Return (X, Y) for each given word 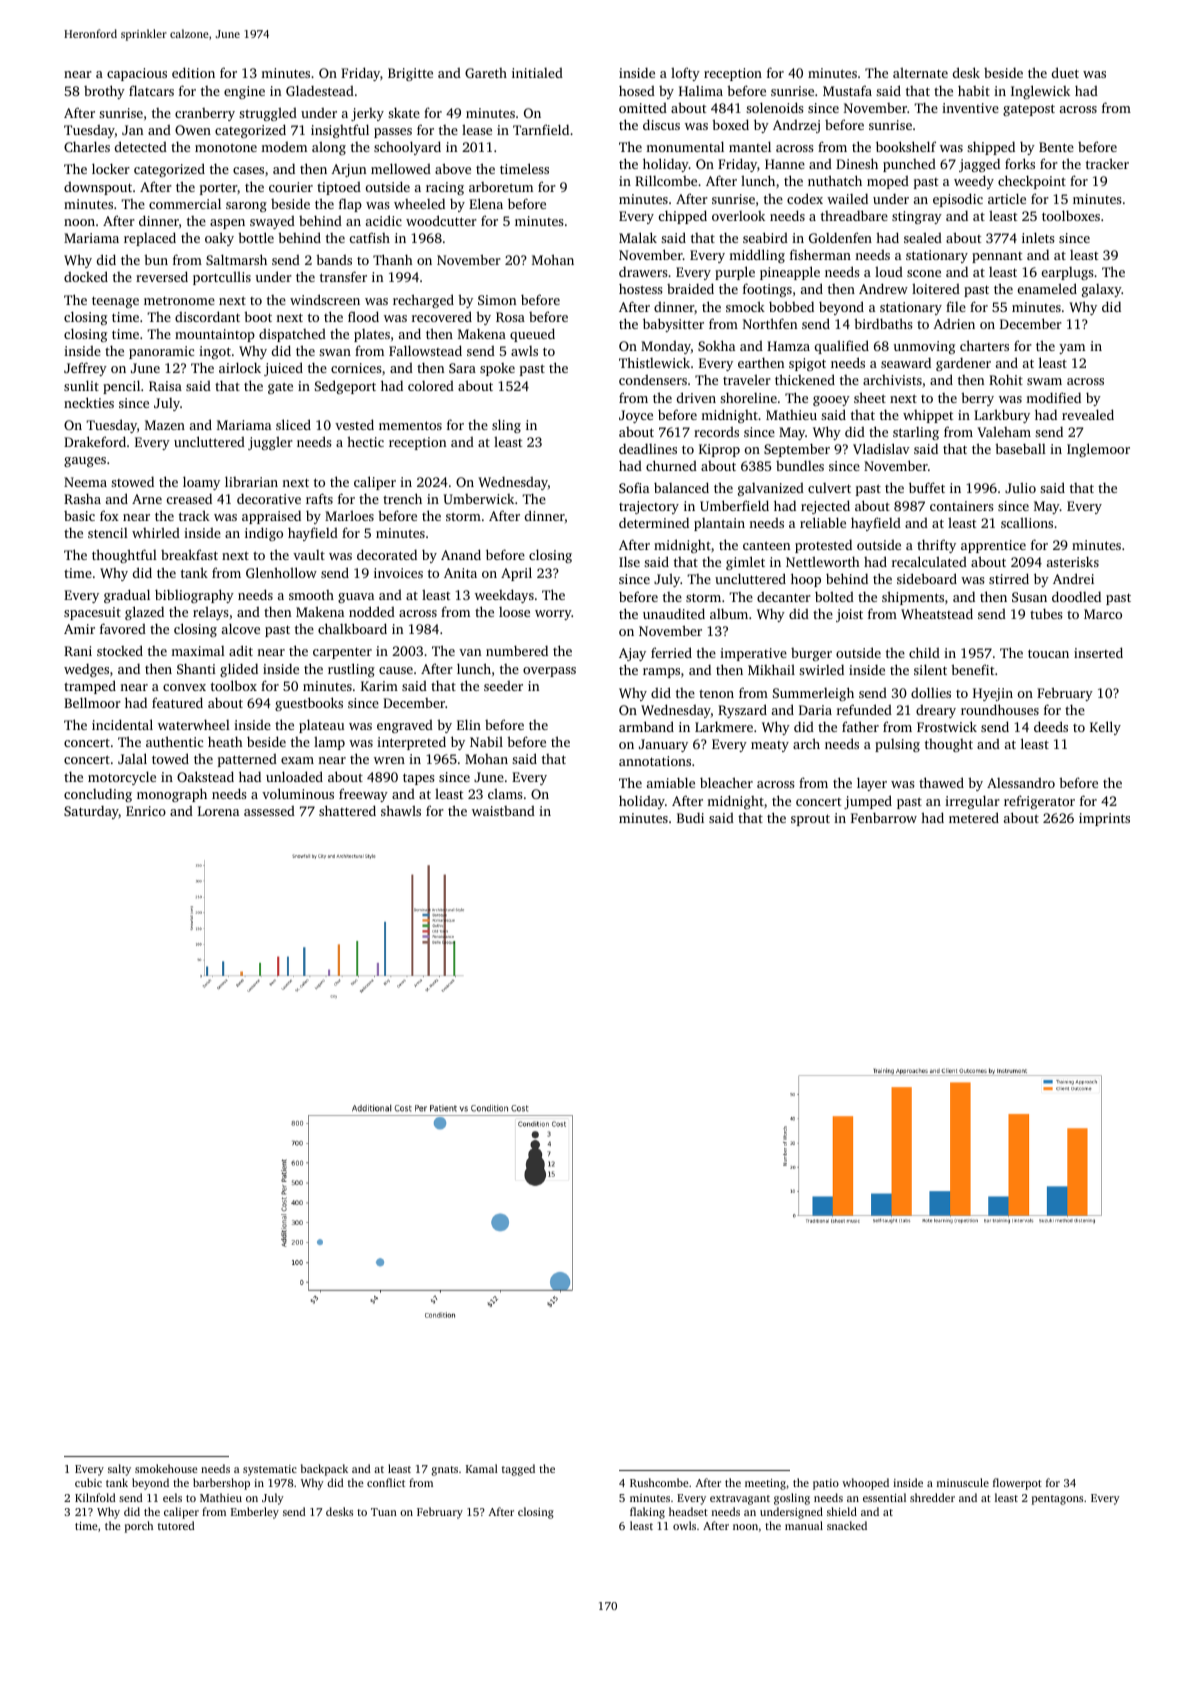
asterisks (1073, 561)
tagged (518, 1470)
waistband (503, 811)
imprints (1104, 819)
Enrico (146, 811)
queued (532, 335)
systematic (270, 1470)
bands (334, 259)
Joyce (636, 416)
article (1007, 198)
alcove (241, 628)
